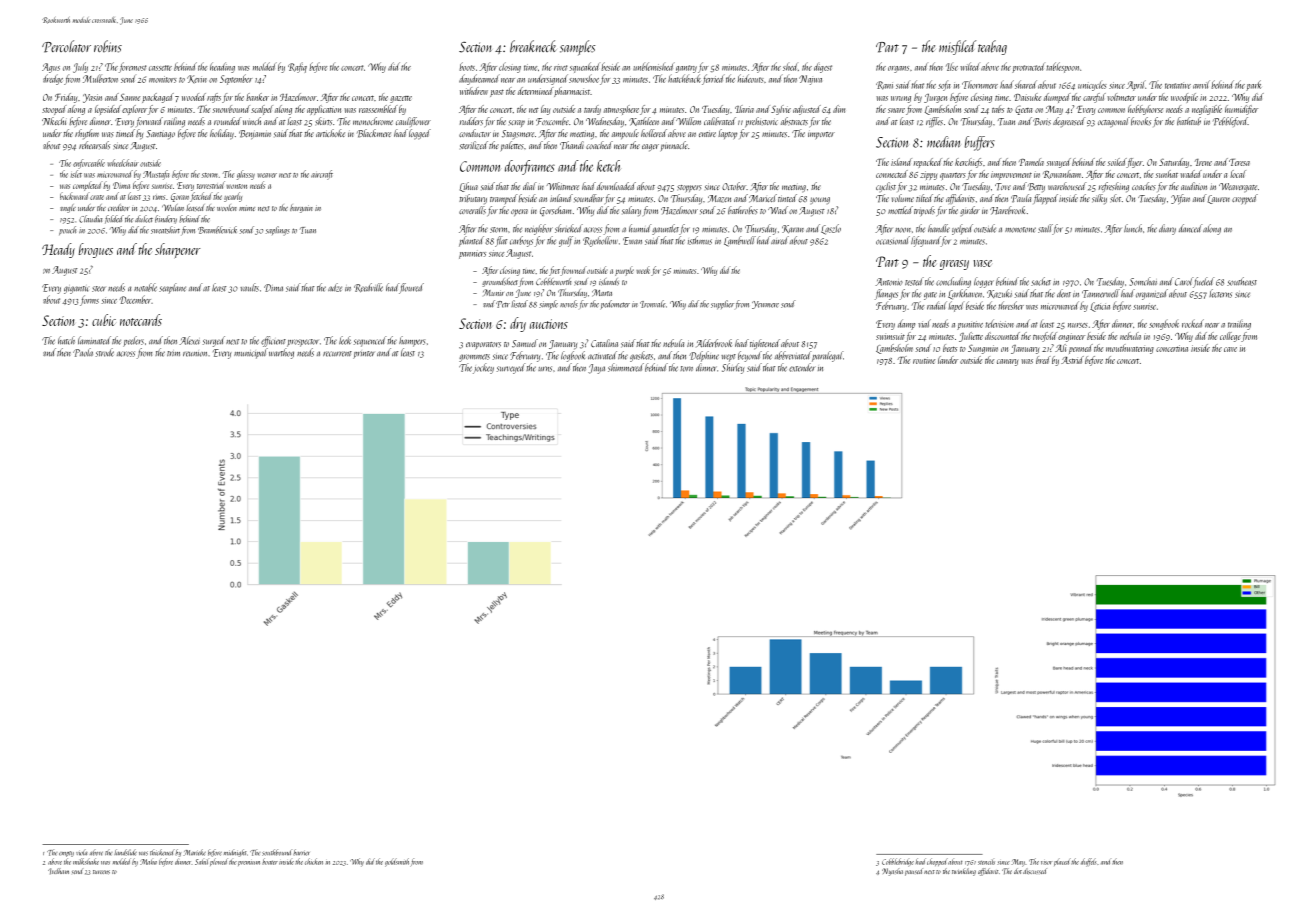 This screenshot has height=924, width=1308. What do you see at coordinates (297, 67) in the screenshot?
I see `Rafiq` at bounding box center [297, 67].
